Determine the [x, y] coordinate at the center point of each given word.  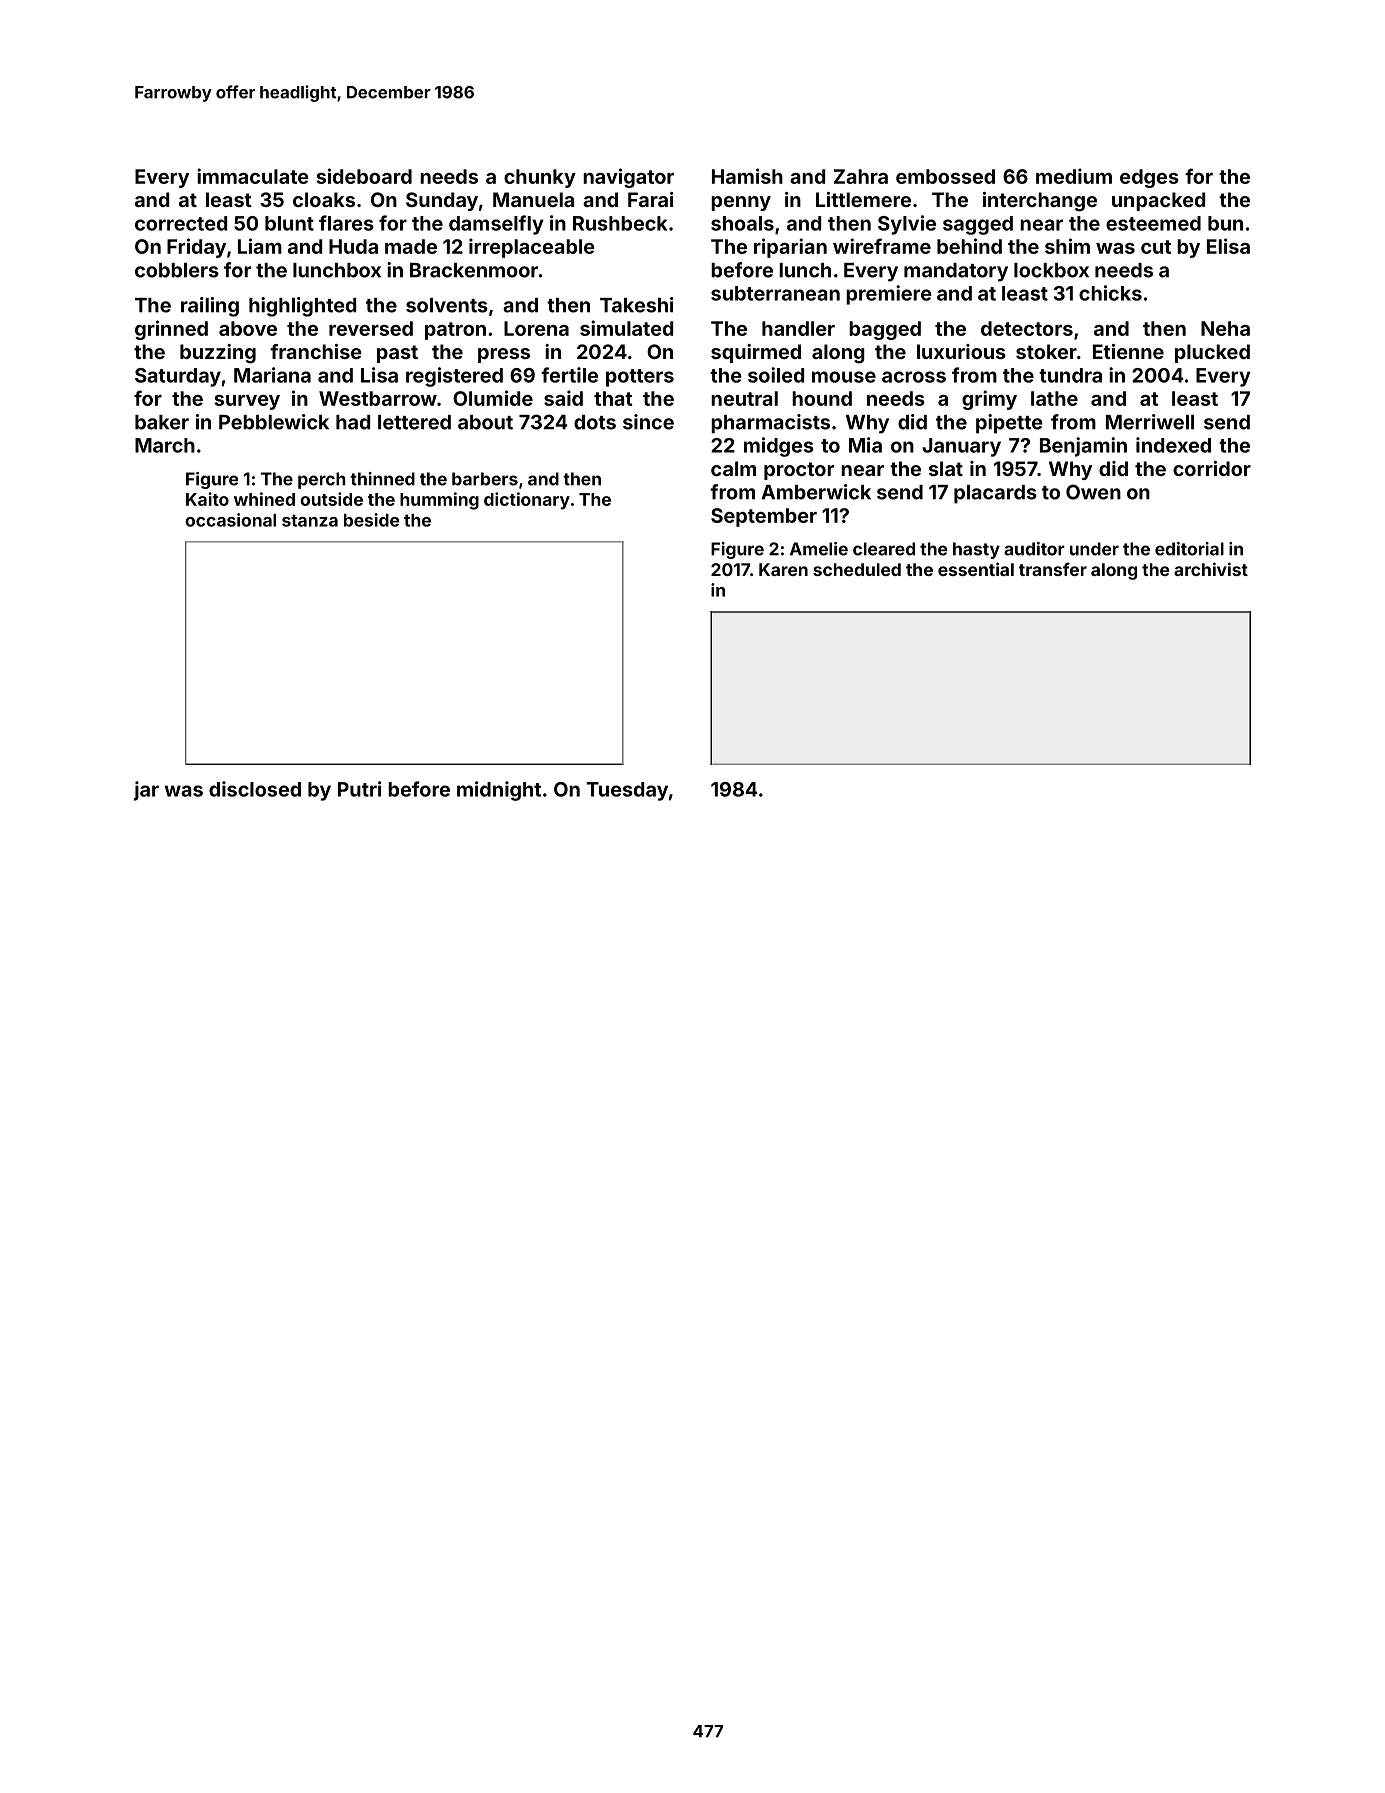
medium [1074, 176]
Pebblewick [274, 422]
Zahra [861, 176]
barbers [485, 479]
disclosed [255, 789]
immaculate [253, 176]
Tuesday [627, 791]
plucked [1212, 353]
